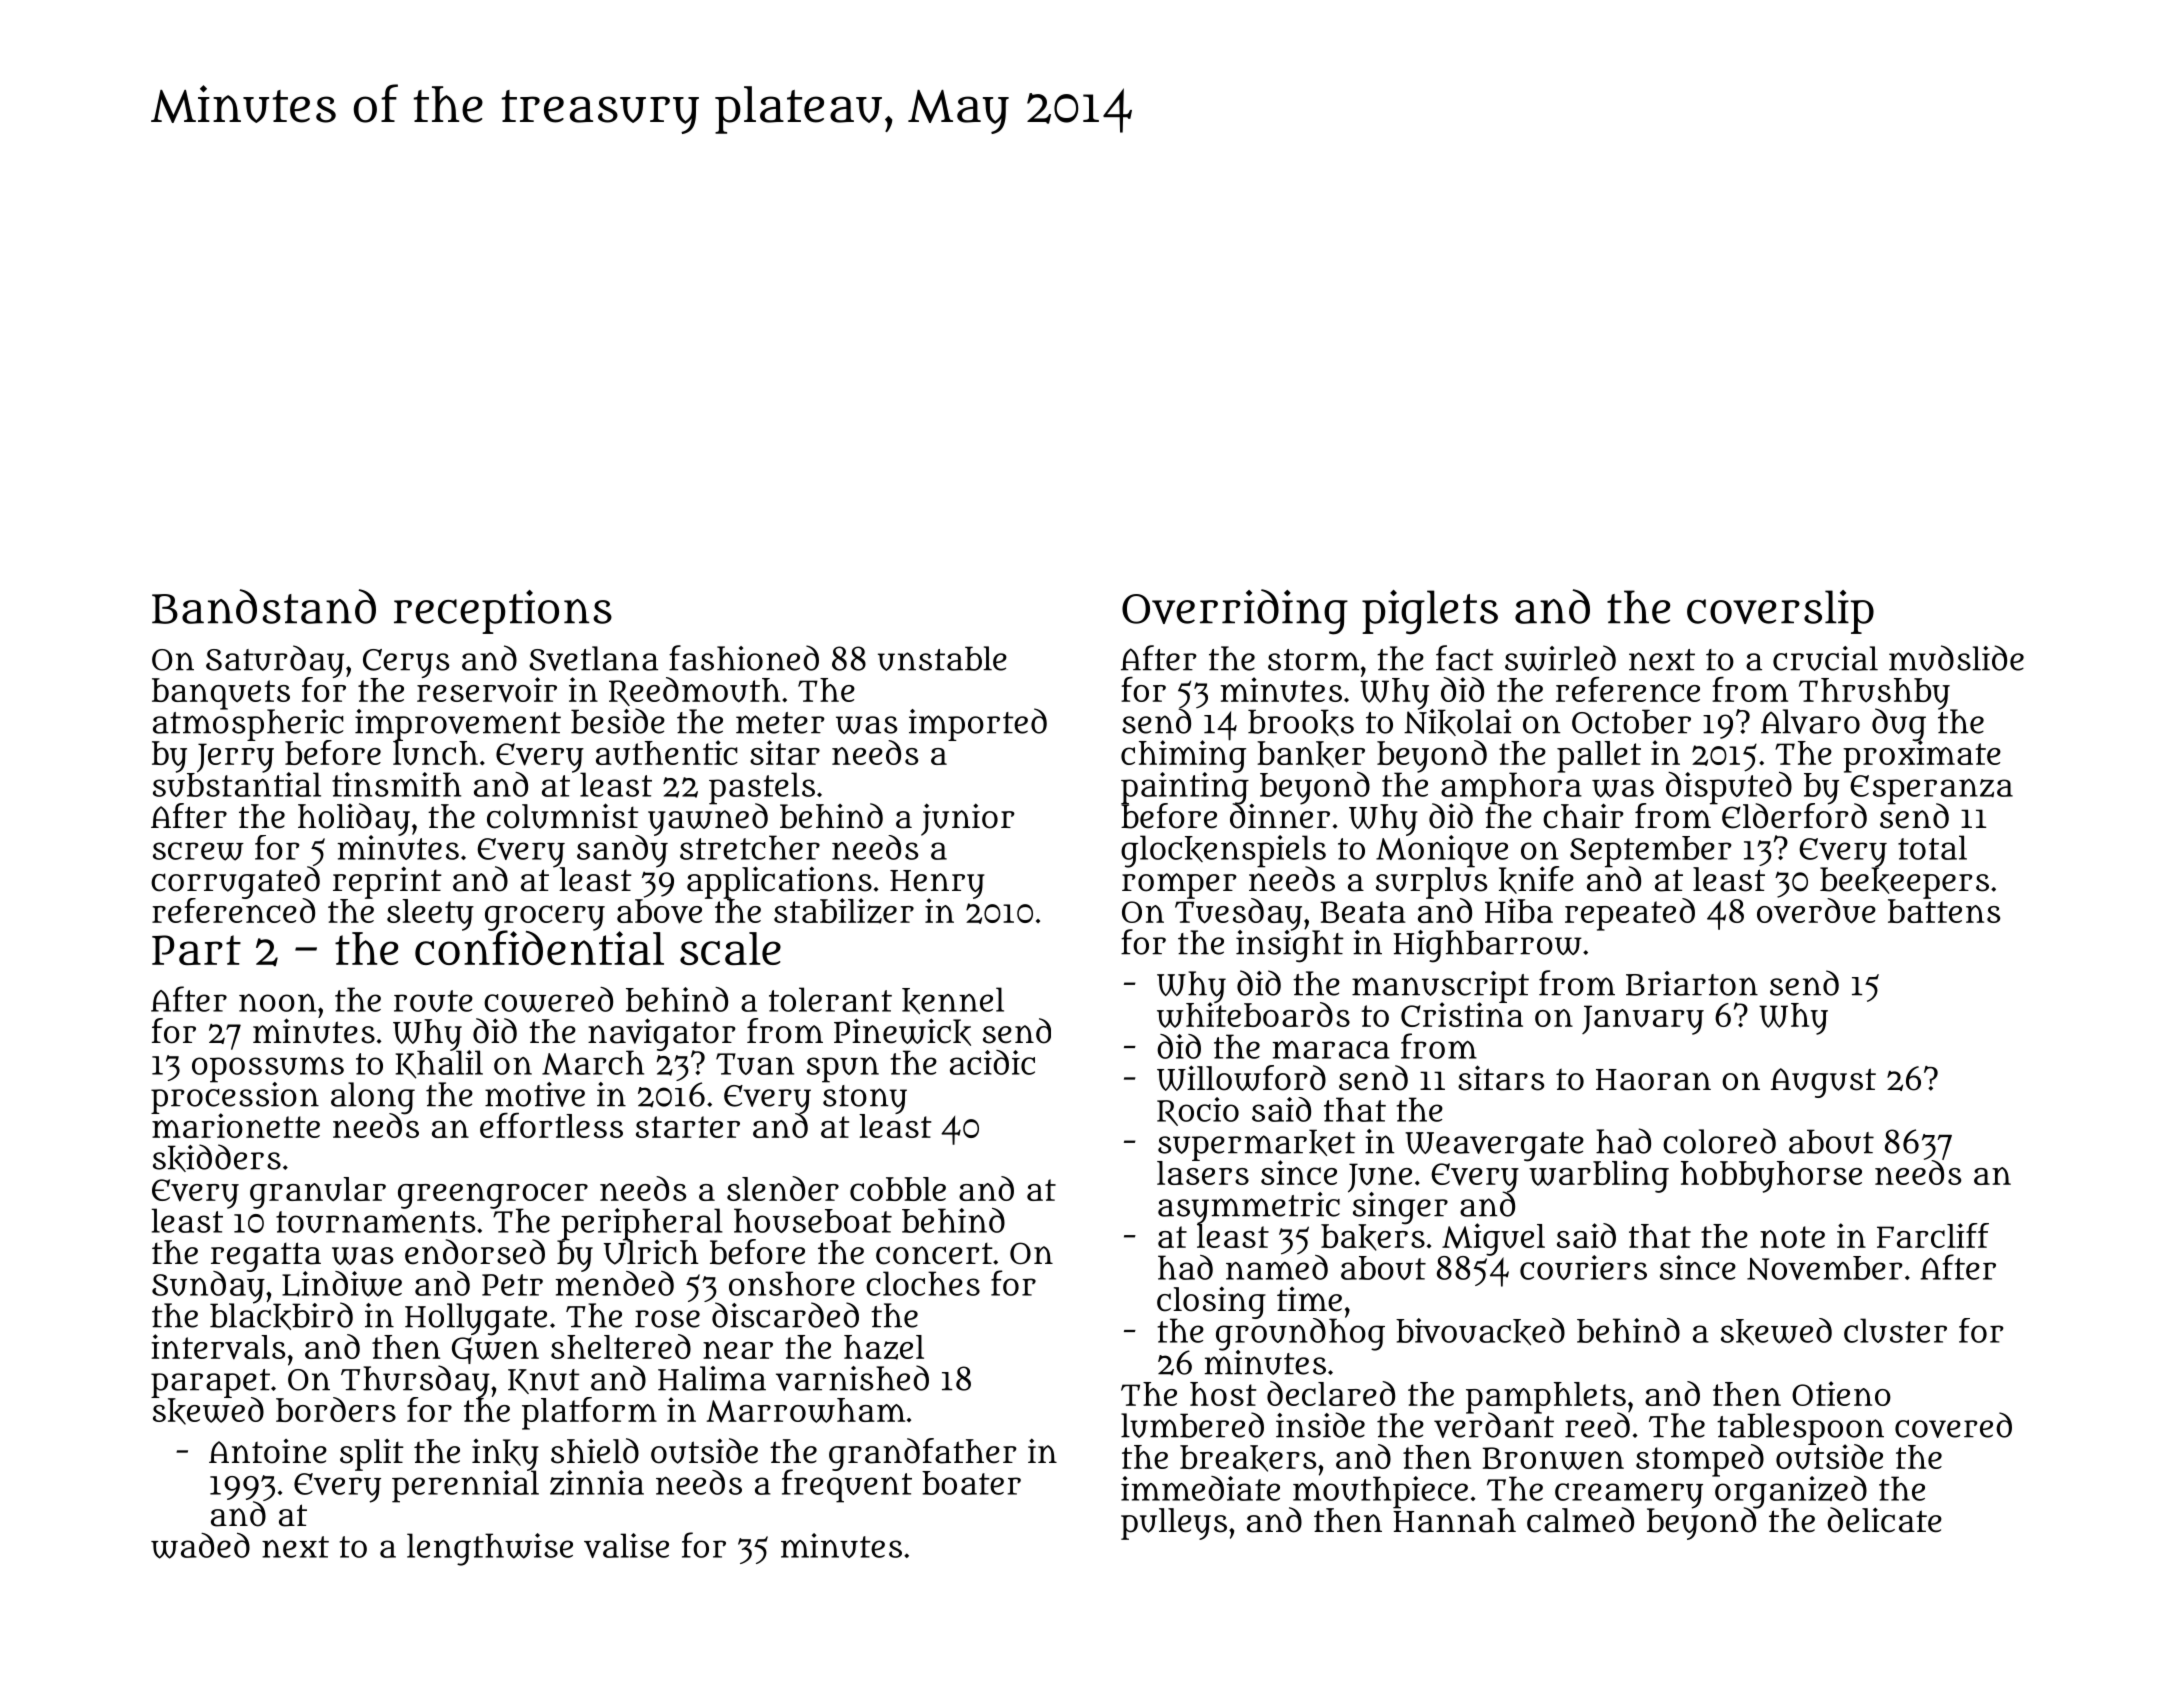 The height and width of the screenshot is (1683, 2178). What do you see at coordinates (268, 1451) in the screenshot?
I see `Antoine` at bounding box center [268, 1451].
